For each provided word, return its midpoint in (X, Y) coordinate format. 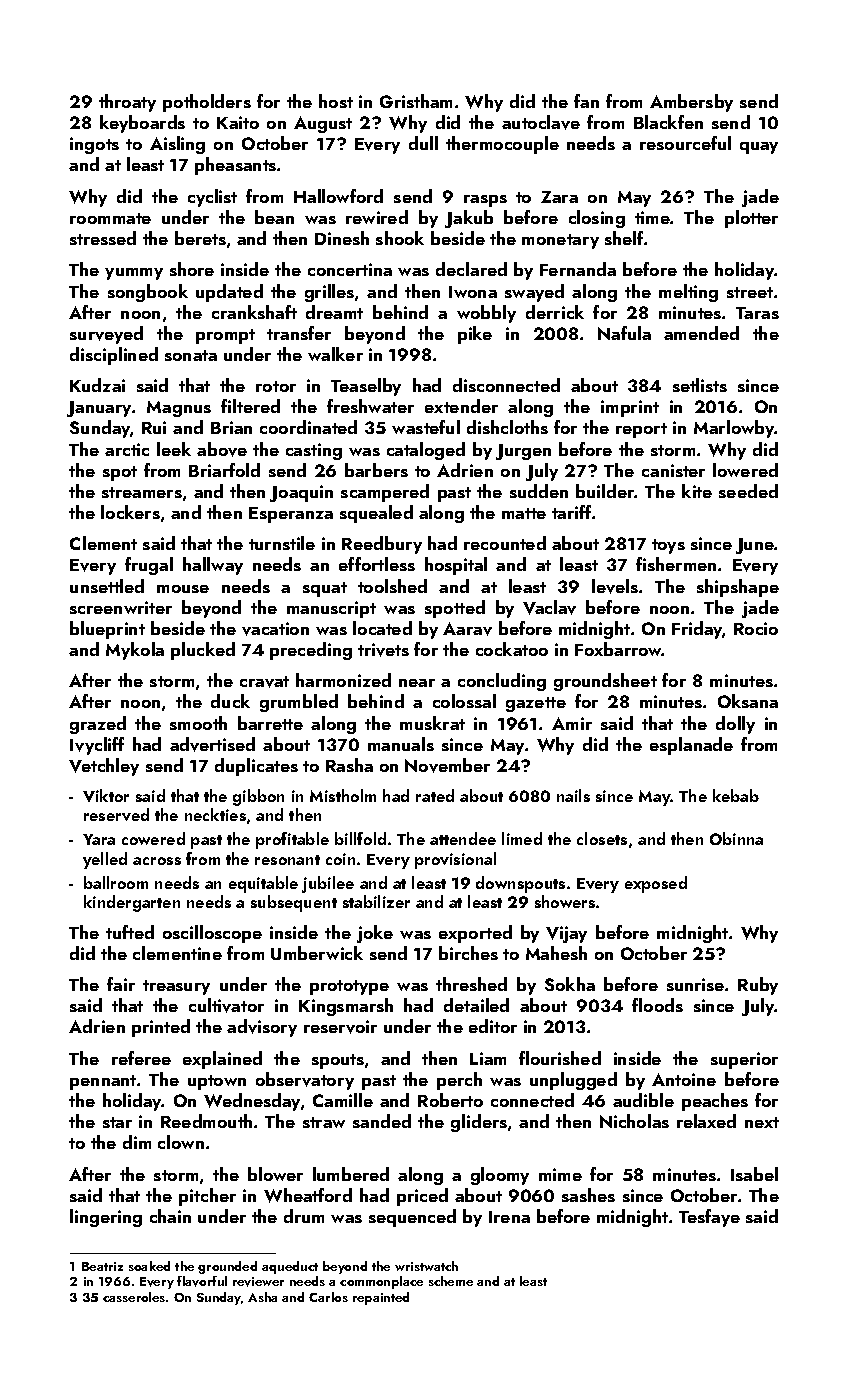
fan (586, 101)
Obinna (736, 838)
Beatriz (102, 1266)
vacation (275, 629)
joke (375, 934)
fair (121, 984)
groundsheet (605, 682)
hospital (456, 566)
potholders (207, 103)
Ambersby (691, 103)
